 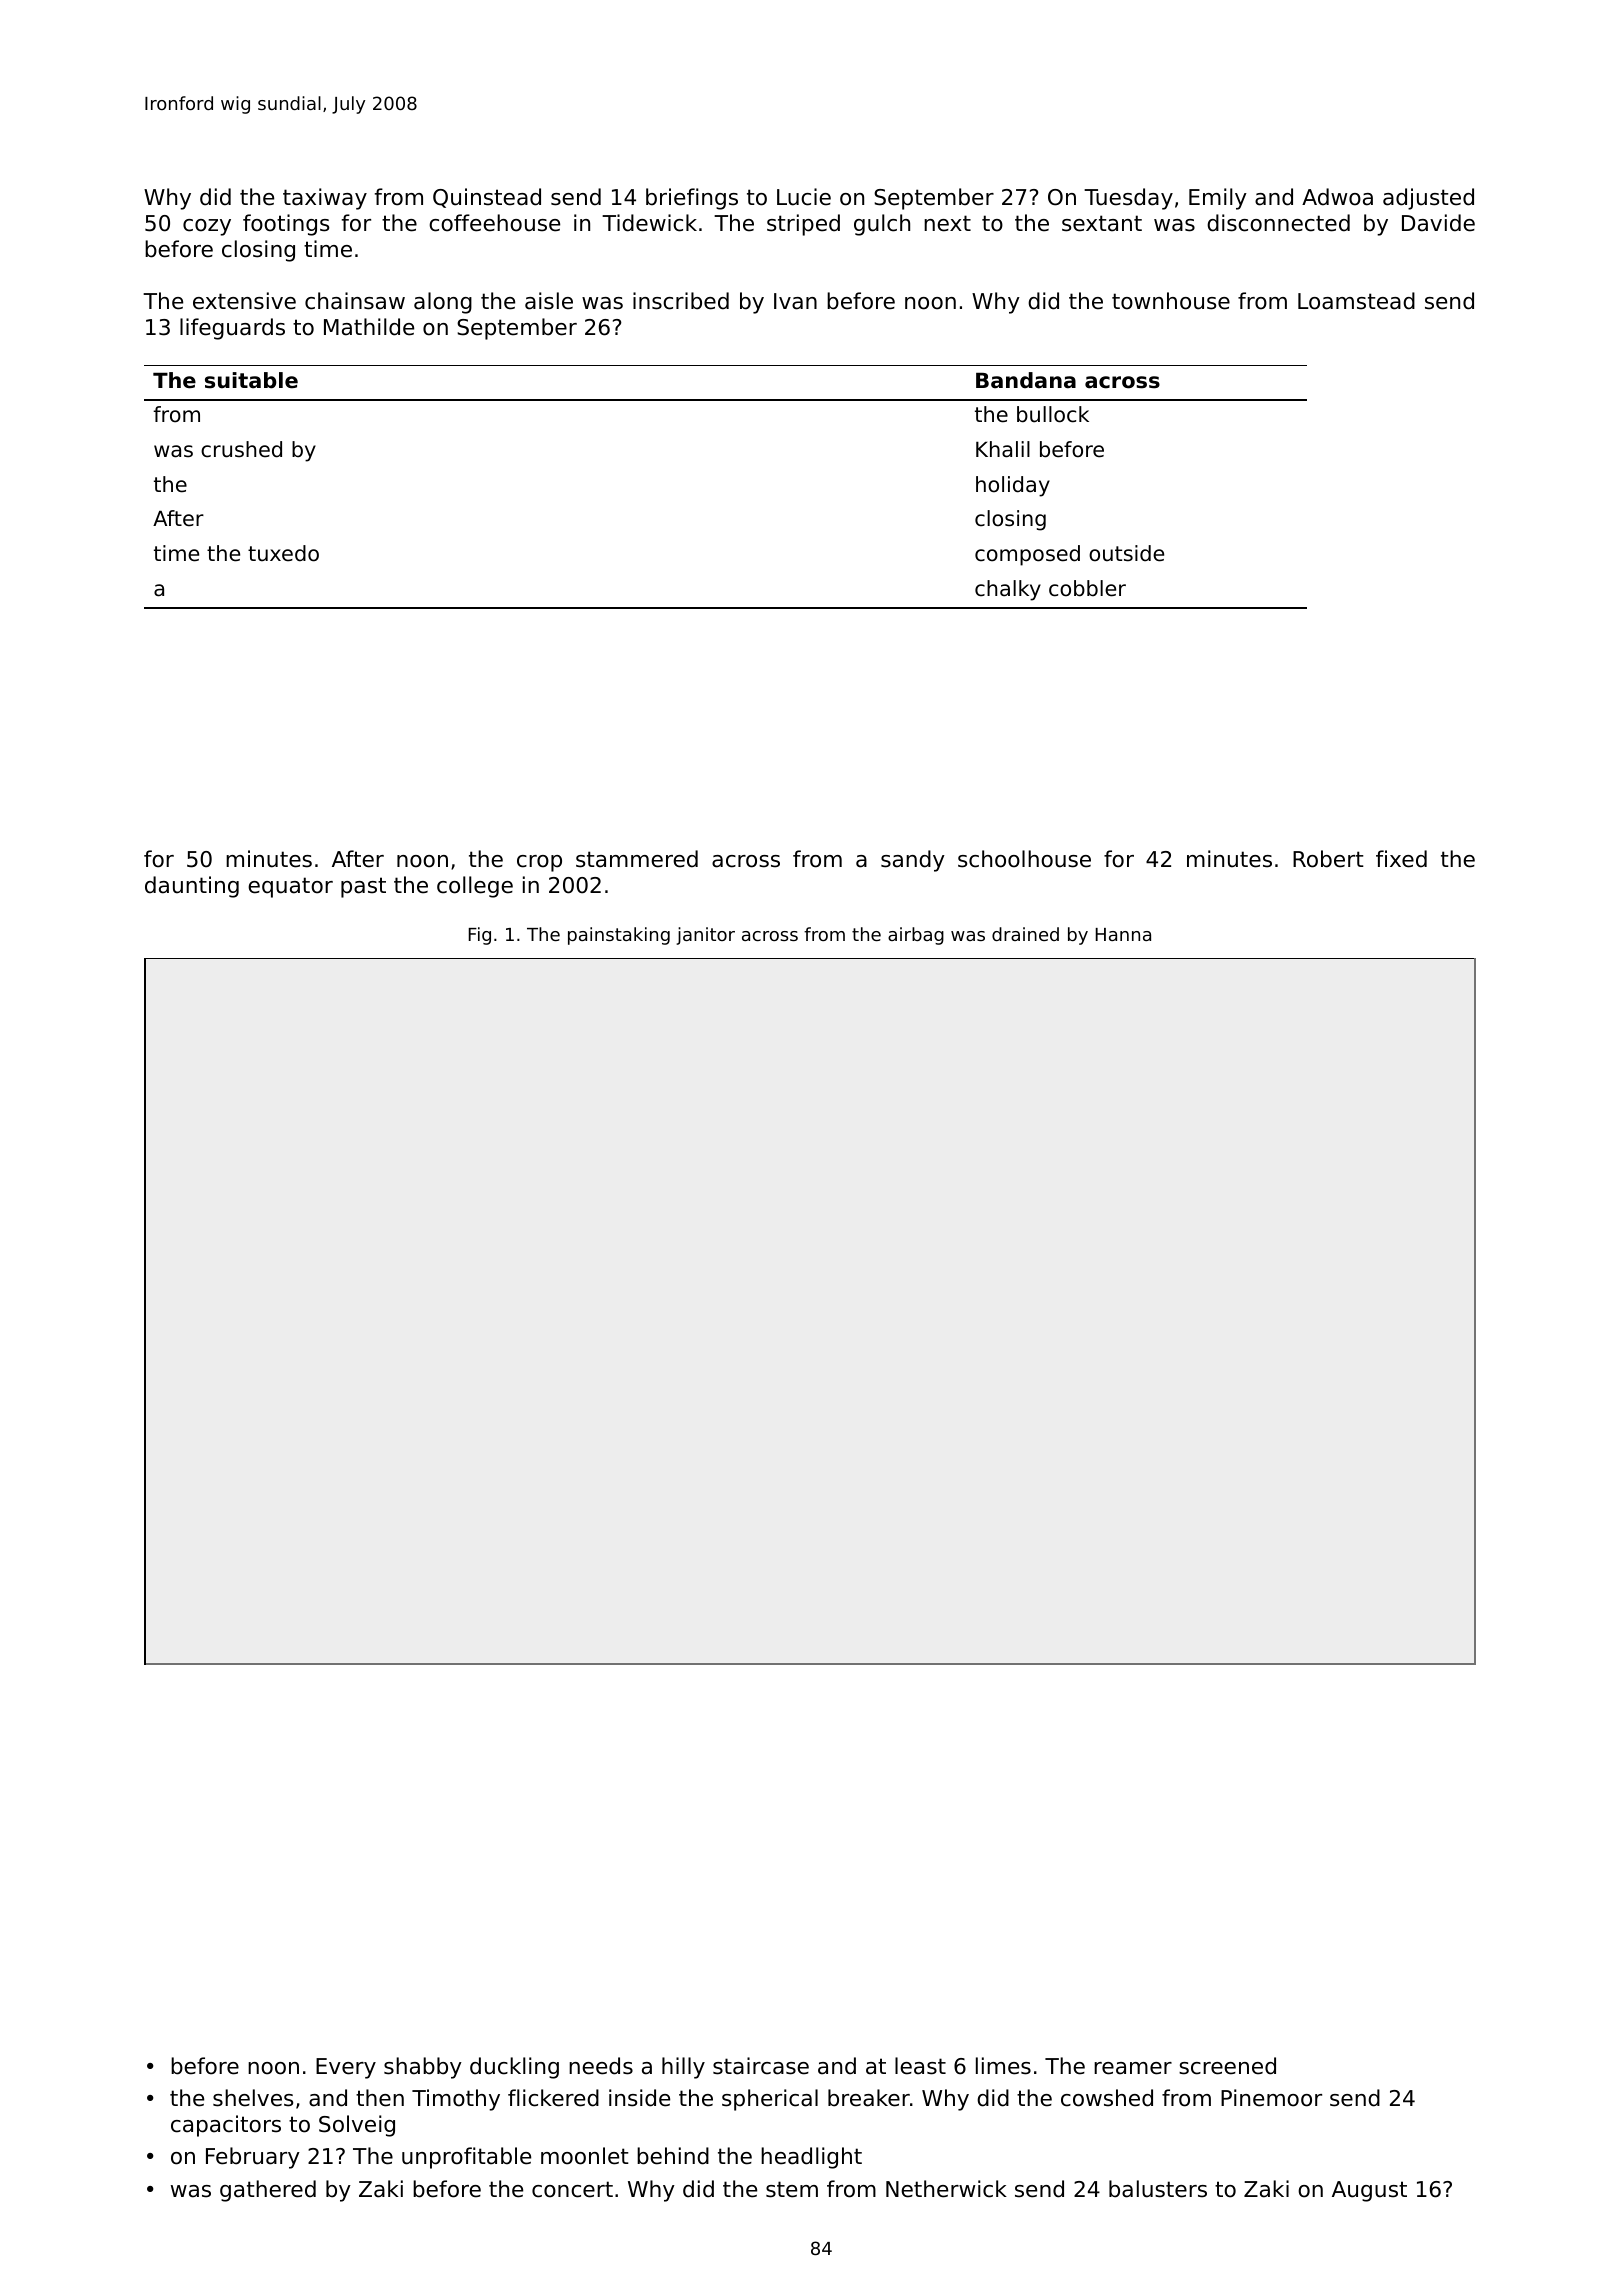 What do you see at coordinates (916, 936) in the image?
I see `airbag` at bounding box center [916, 936].
